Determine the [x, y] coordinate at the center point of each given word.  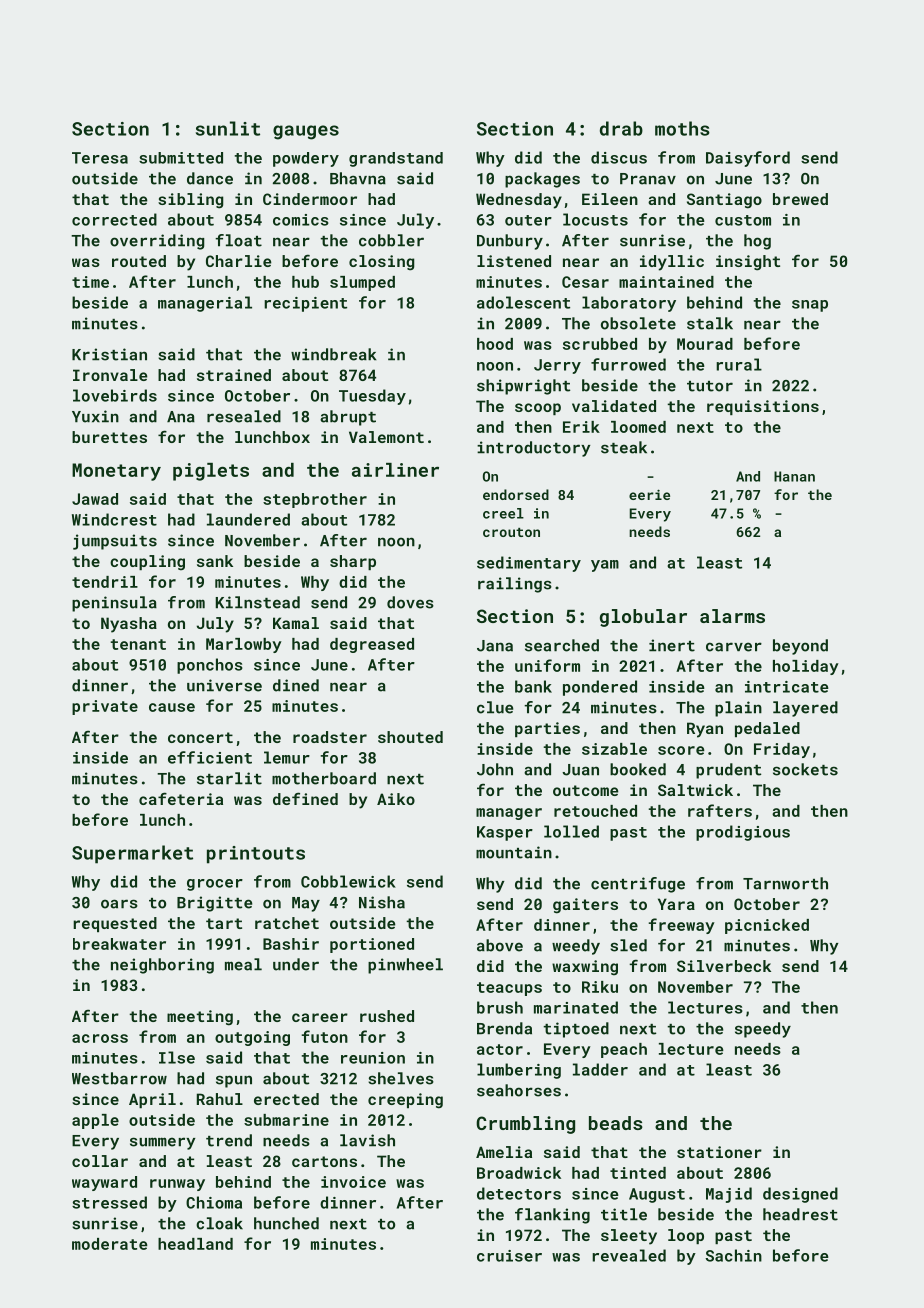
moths [682, 128]
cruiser [509, 1256]
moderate [110, 1244]
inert [672, 645]
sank [215, 561]
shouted [410, 737]
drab [621, 128]
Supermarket [132, 854]
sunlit [228, 128]
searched [562, 645]
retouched [595, 811]
